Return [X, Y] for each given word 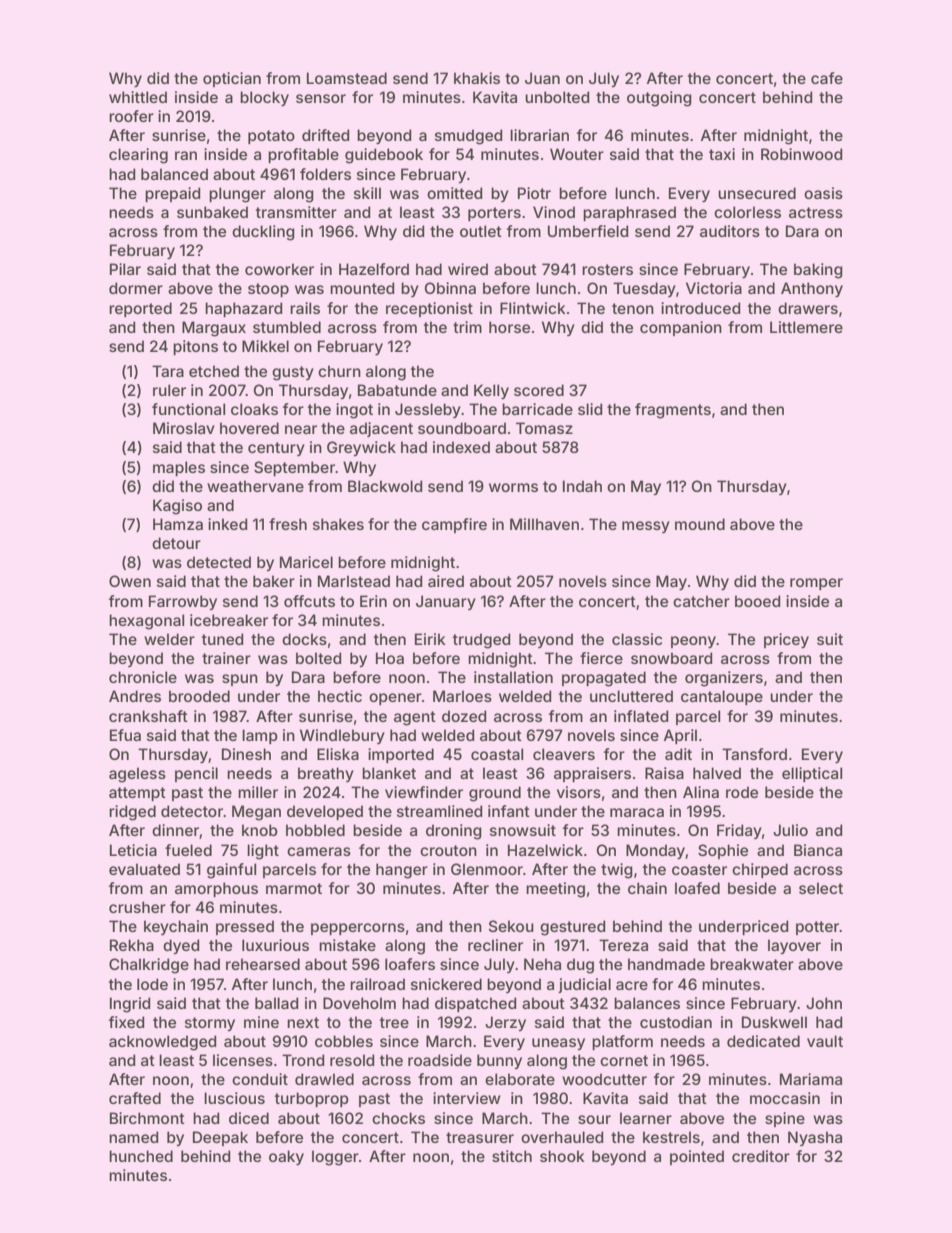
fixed [127, 1022]
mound [700, 524]
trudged [482, 641]
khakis [477, 78]
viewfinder [424, 792]
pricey [786, 640]
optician [232, 79]
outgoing [659, 99]
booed [758, 601]
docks [304, 639]
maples [179, 468]
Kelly [491, 391]
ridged [132, 813]
